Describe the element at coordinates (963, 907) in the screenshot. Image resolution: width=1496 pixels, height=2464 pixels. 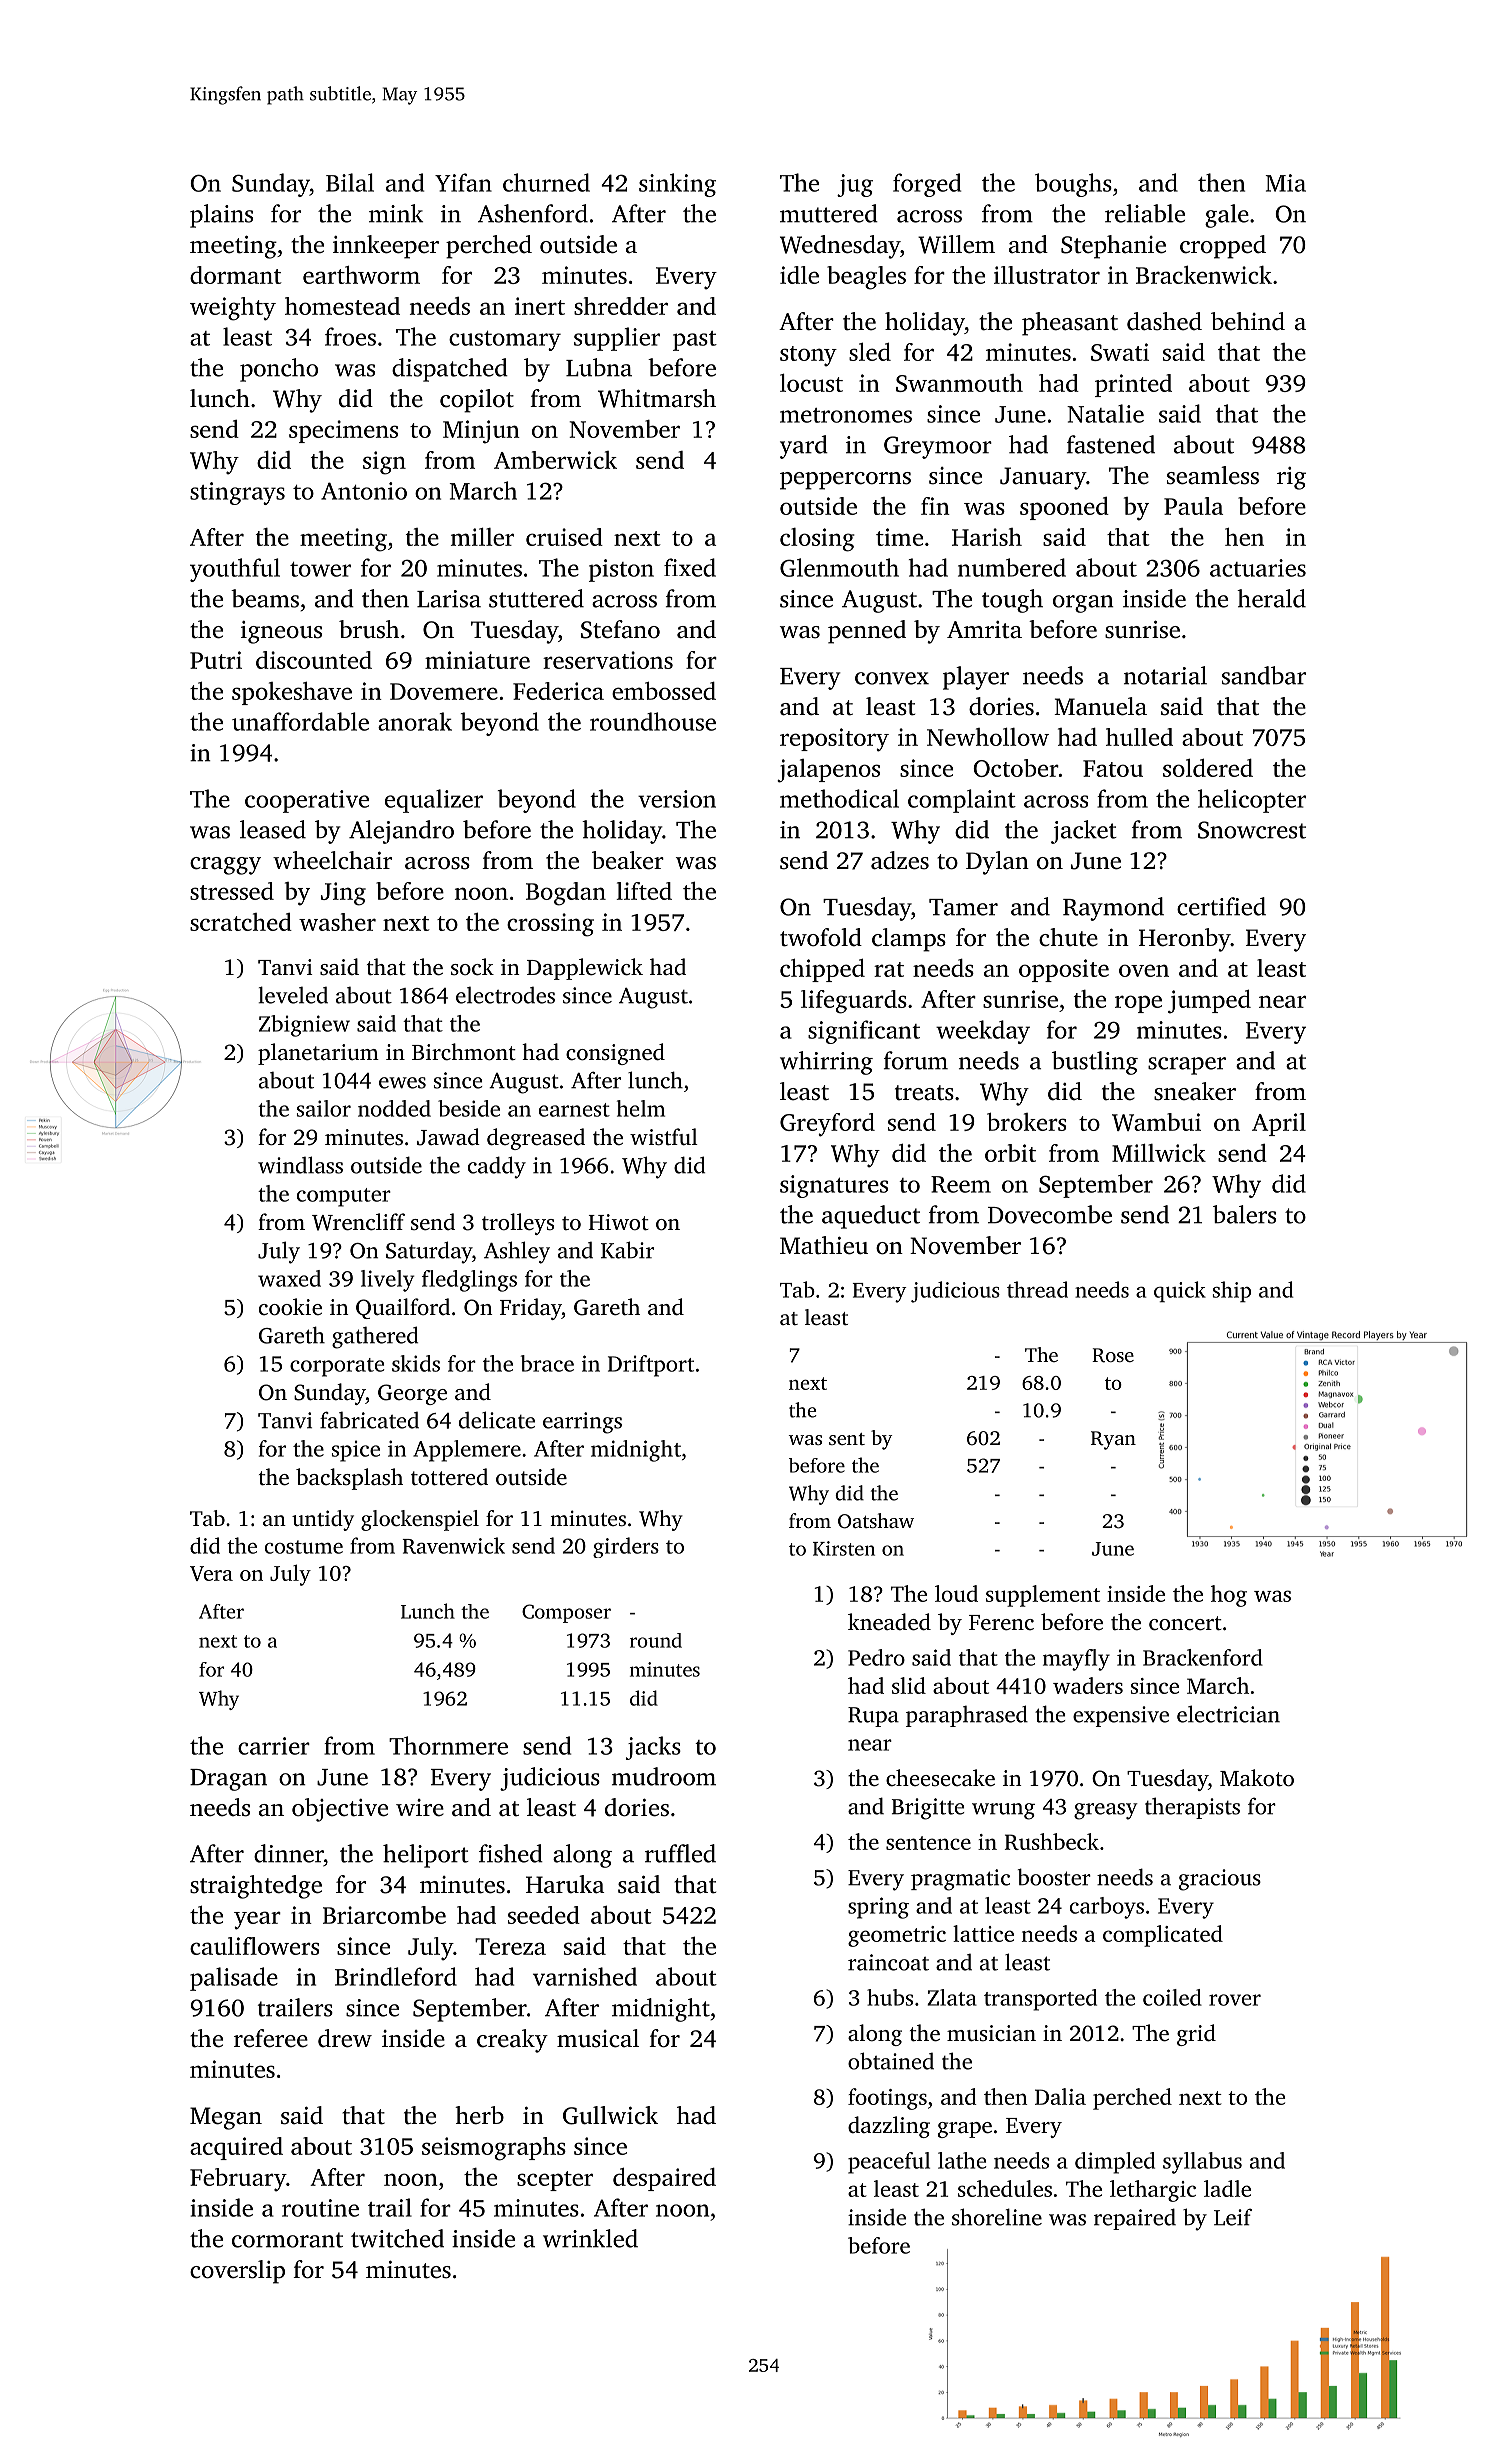
I see `Tamer` at that location.
